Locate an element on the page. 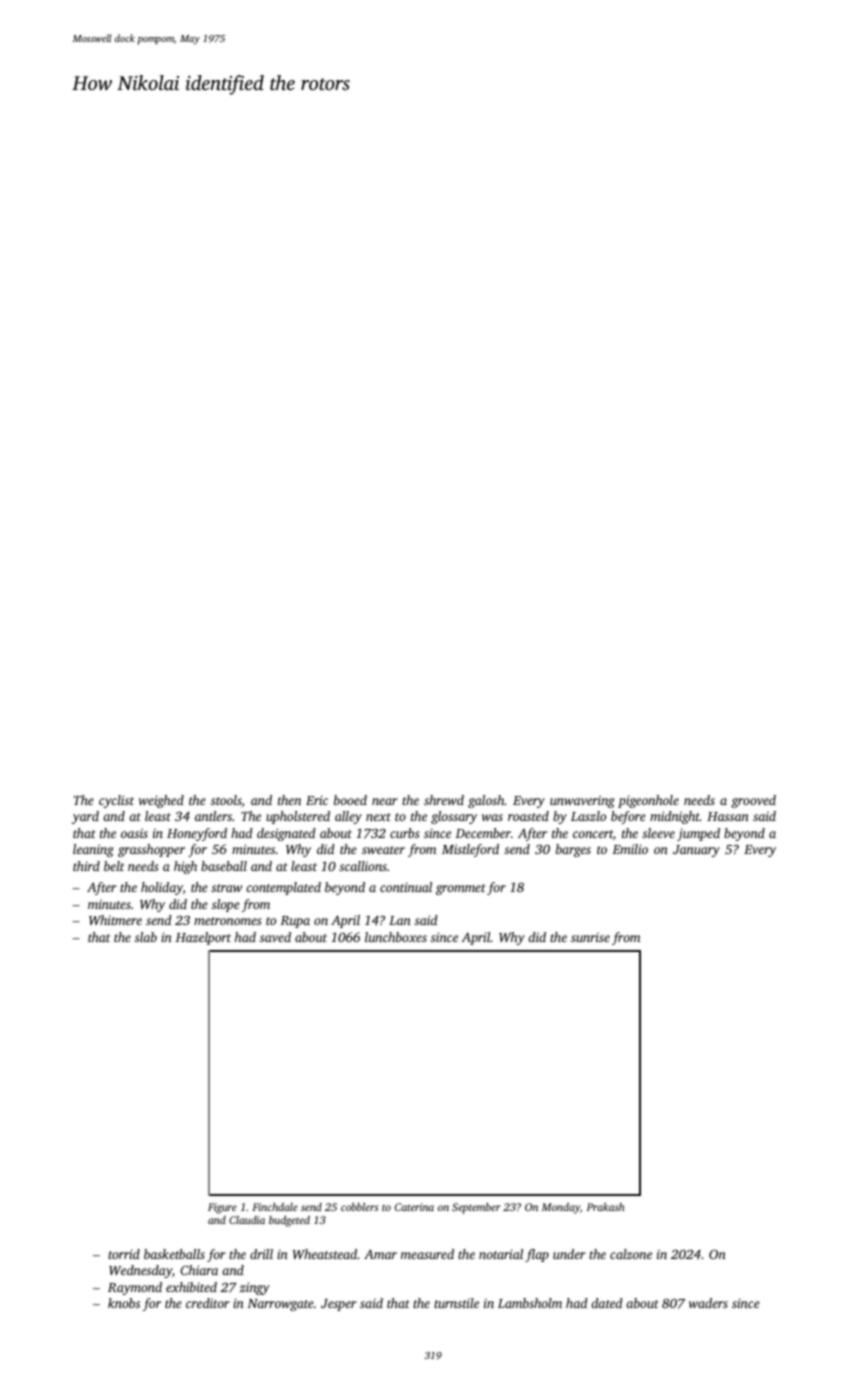 The image size is (849, 1400). near is located at coordinates (385, 801).
